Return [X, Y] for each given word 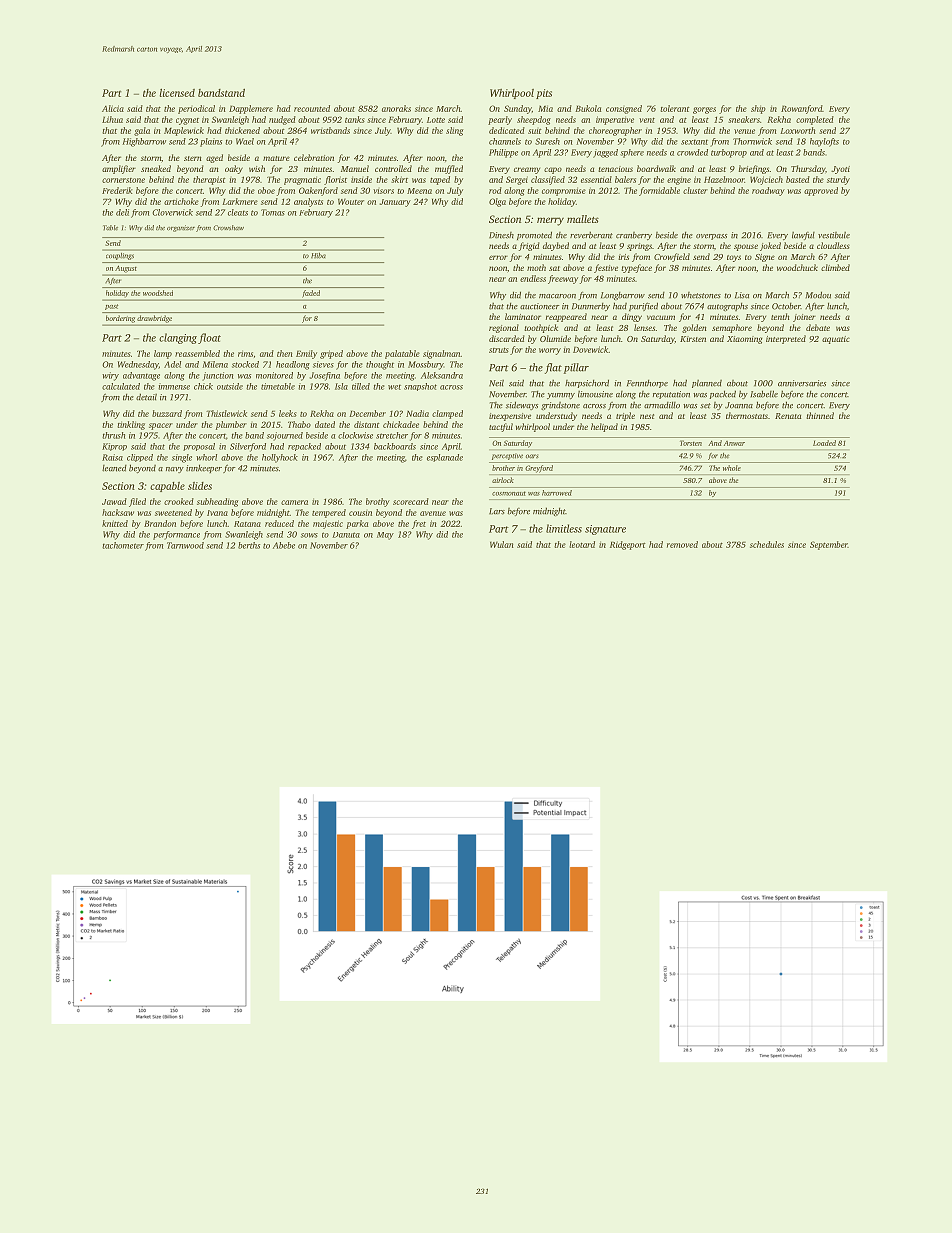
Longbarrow [623, 296]
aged [214, 158]
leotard [582, 544]
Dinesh [501, 235]
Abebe [284, 545]
